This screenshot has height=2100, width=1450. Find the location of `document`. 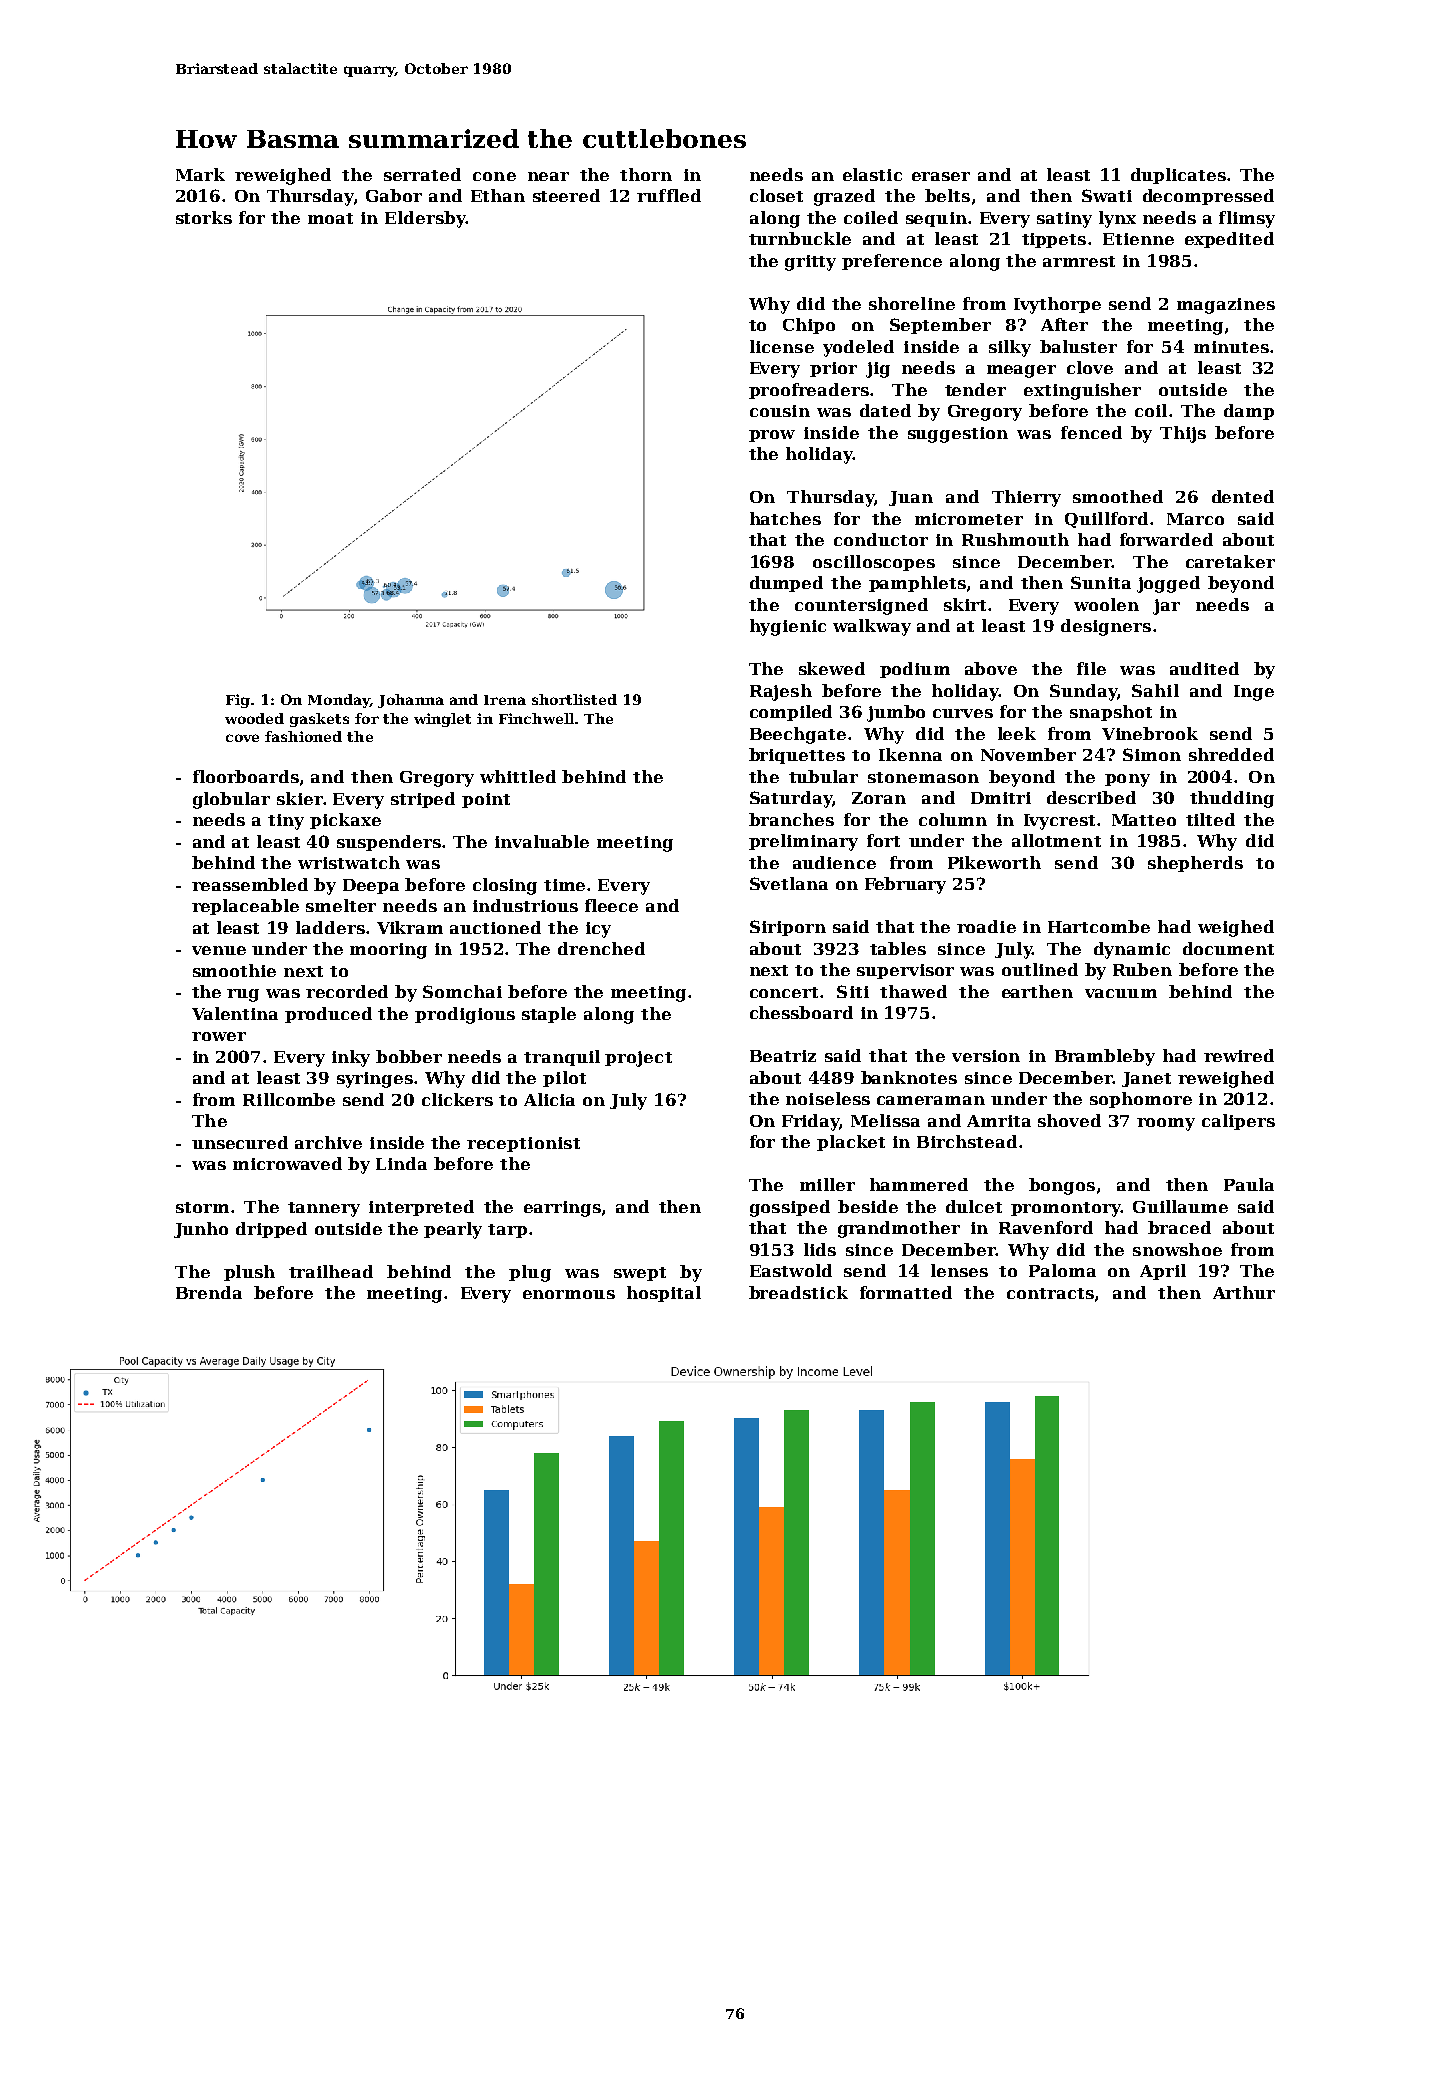

document is located at coordinates (1228, 948).
